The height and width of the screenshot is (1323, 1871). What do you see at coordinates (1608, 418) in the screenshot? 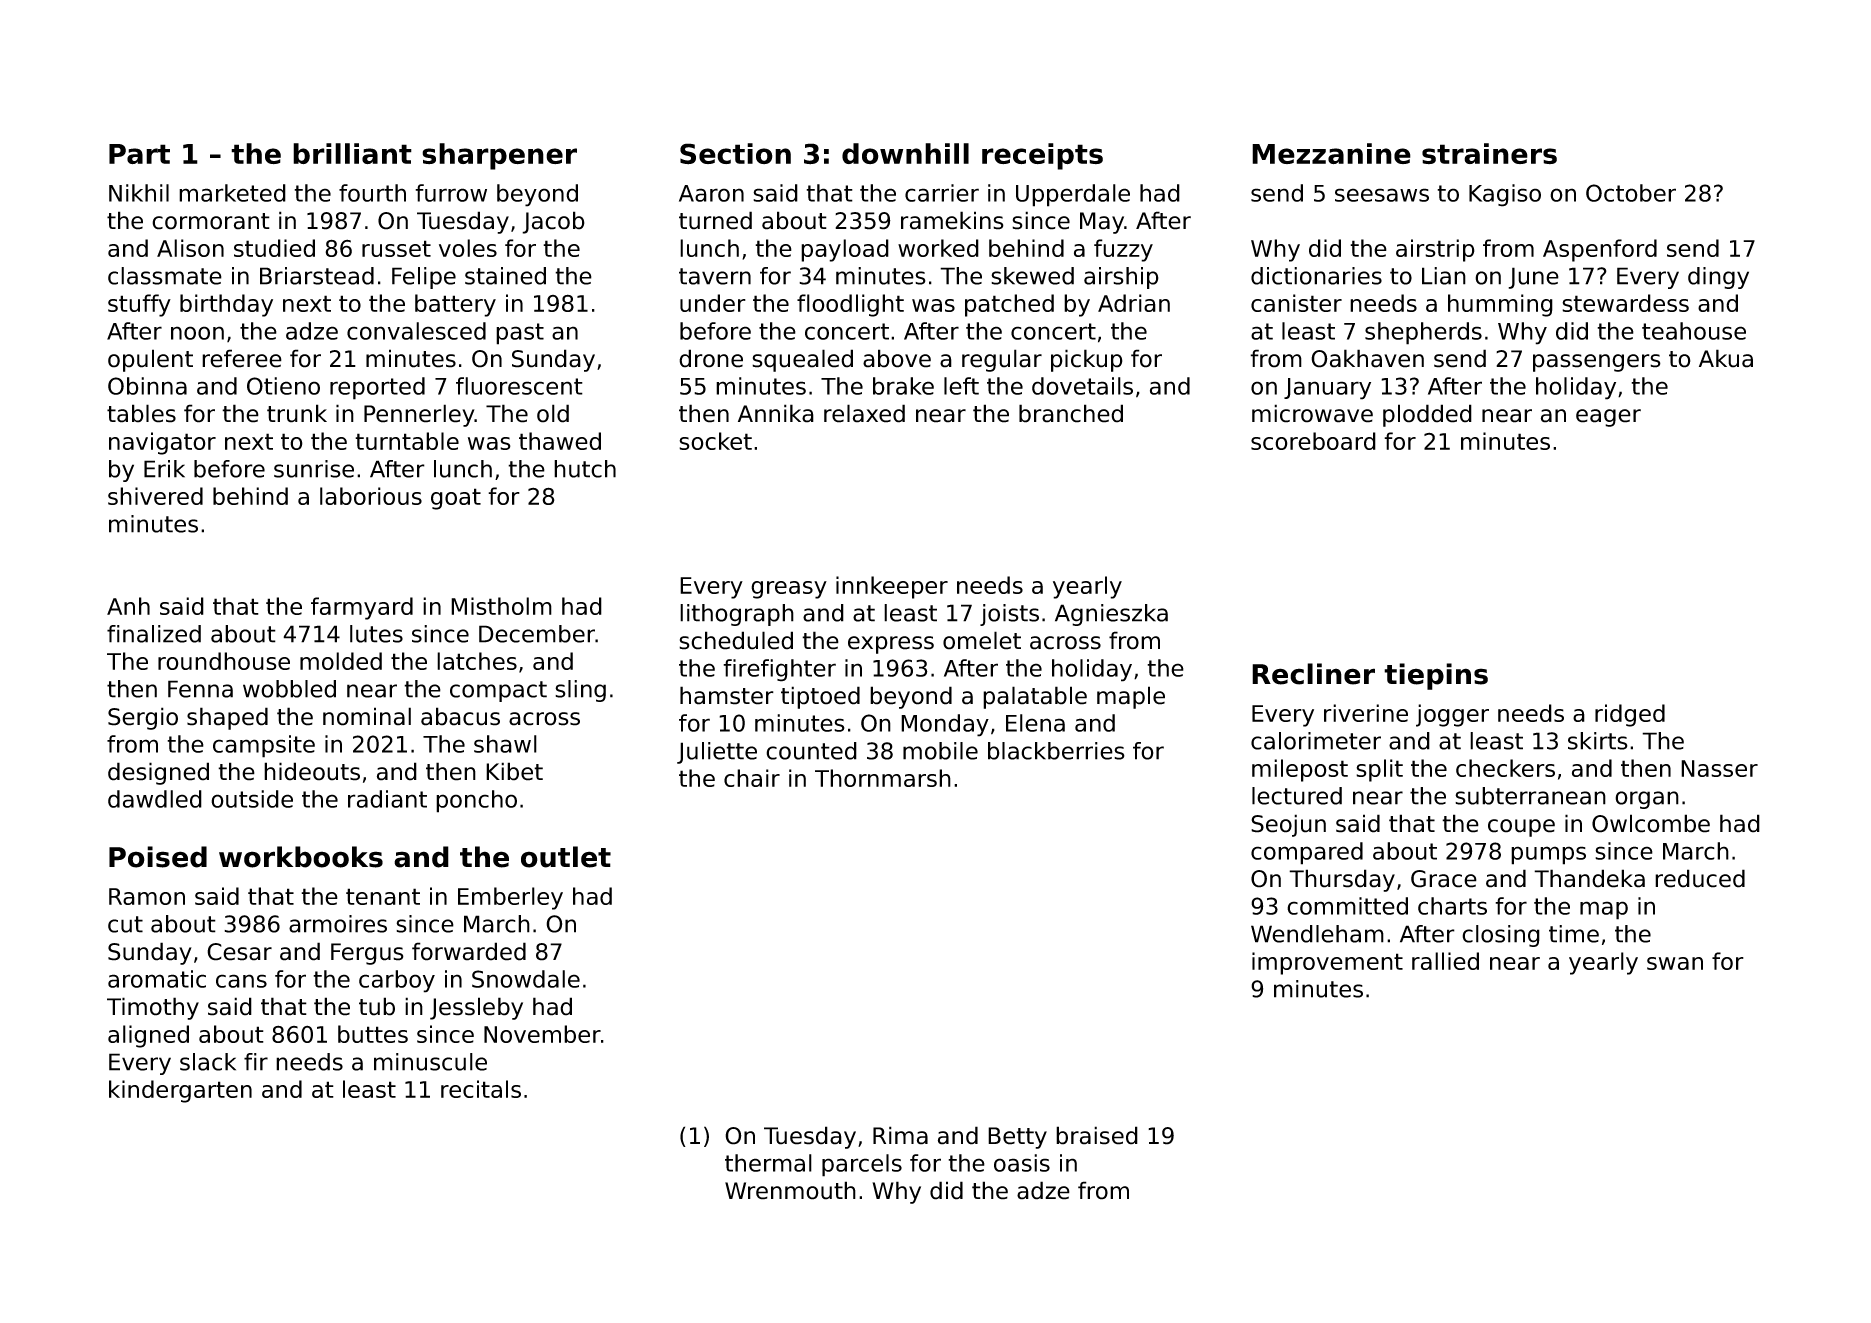
I see `eager` at bounding box center [1608, 418].
